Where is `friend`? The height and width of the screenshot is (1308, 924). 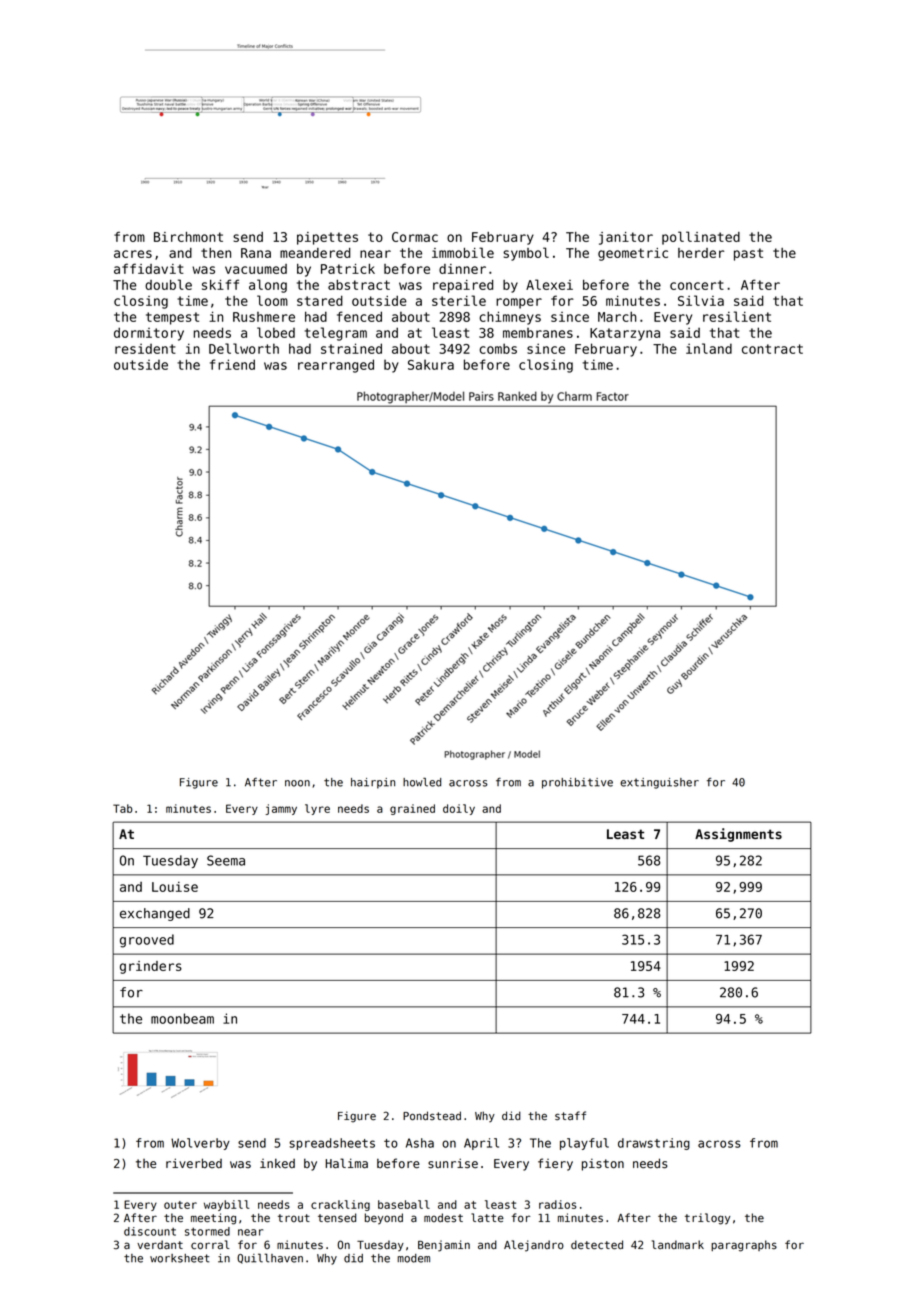
friend is located at coordinates (232, 364).
